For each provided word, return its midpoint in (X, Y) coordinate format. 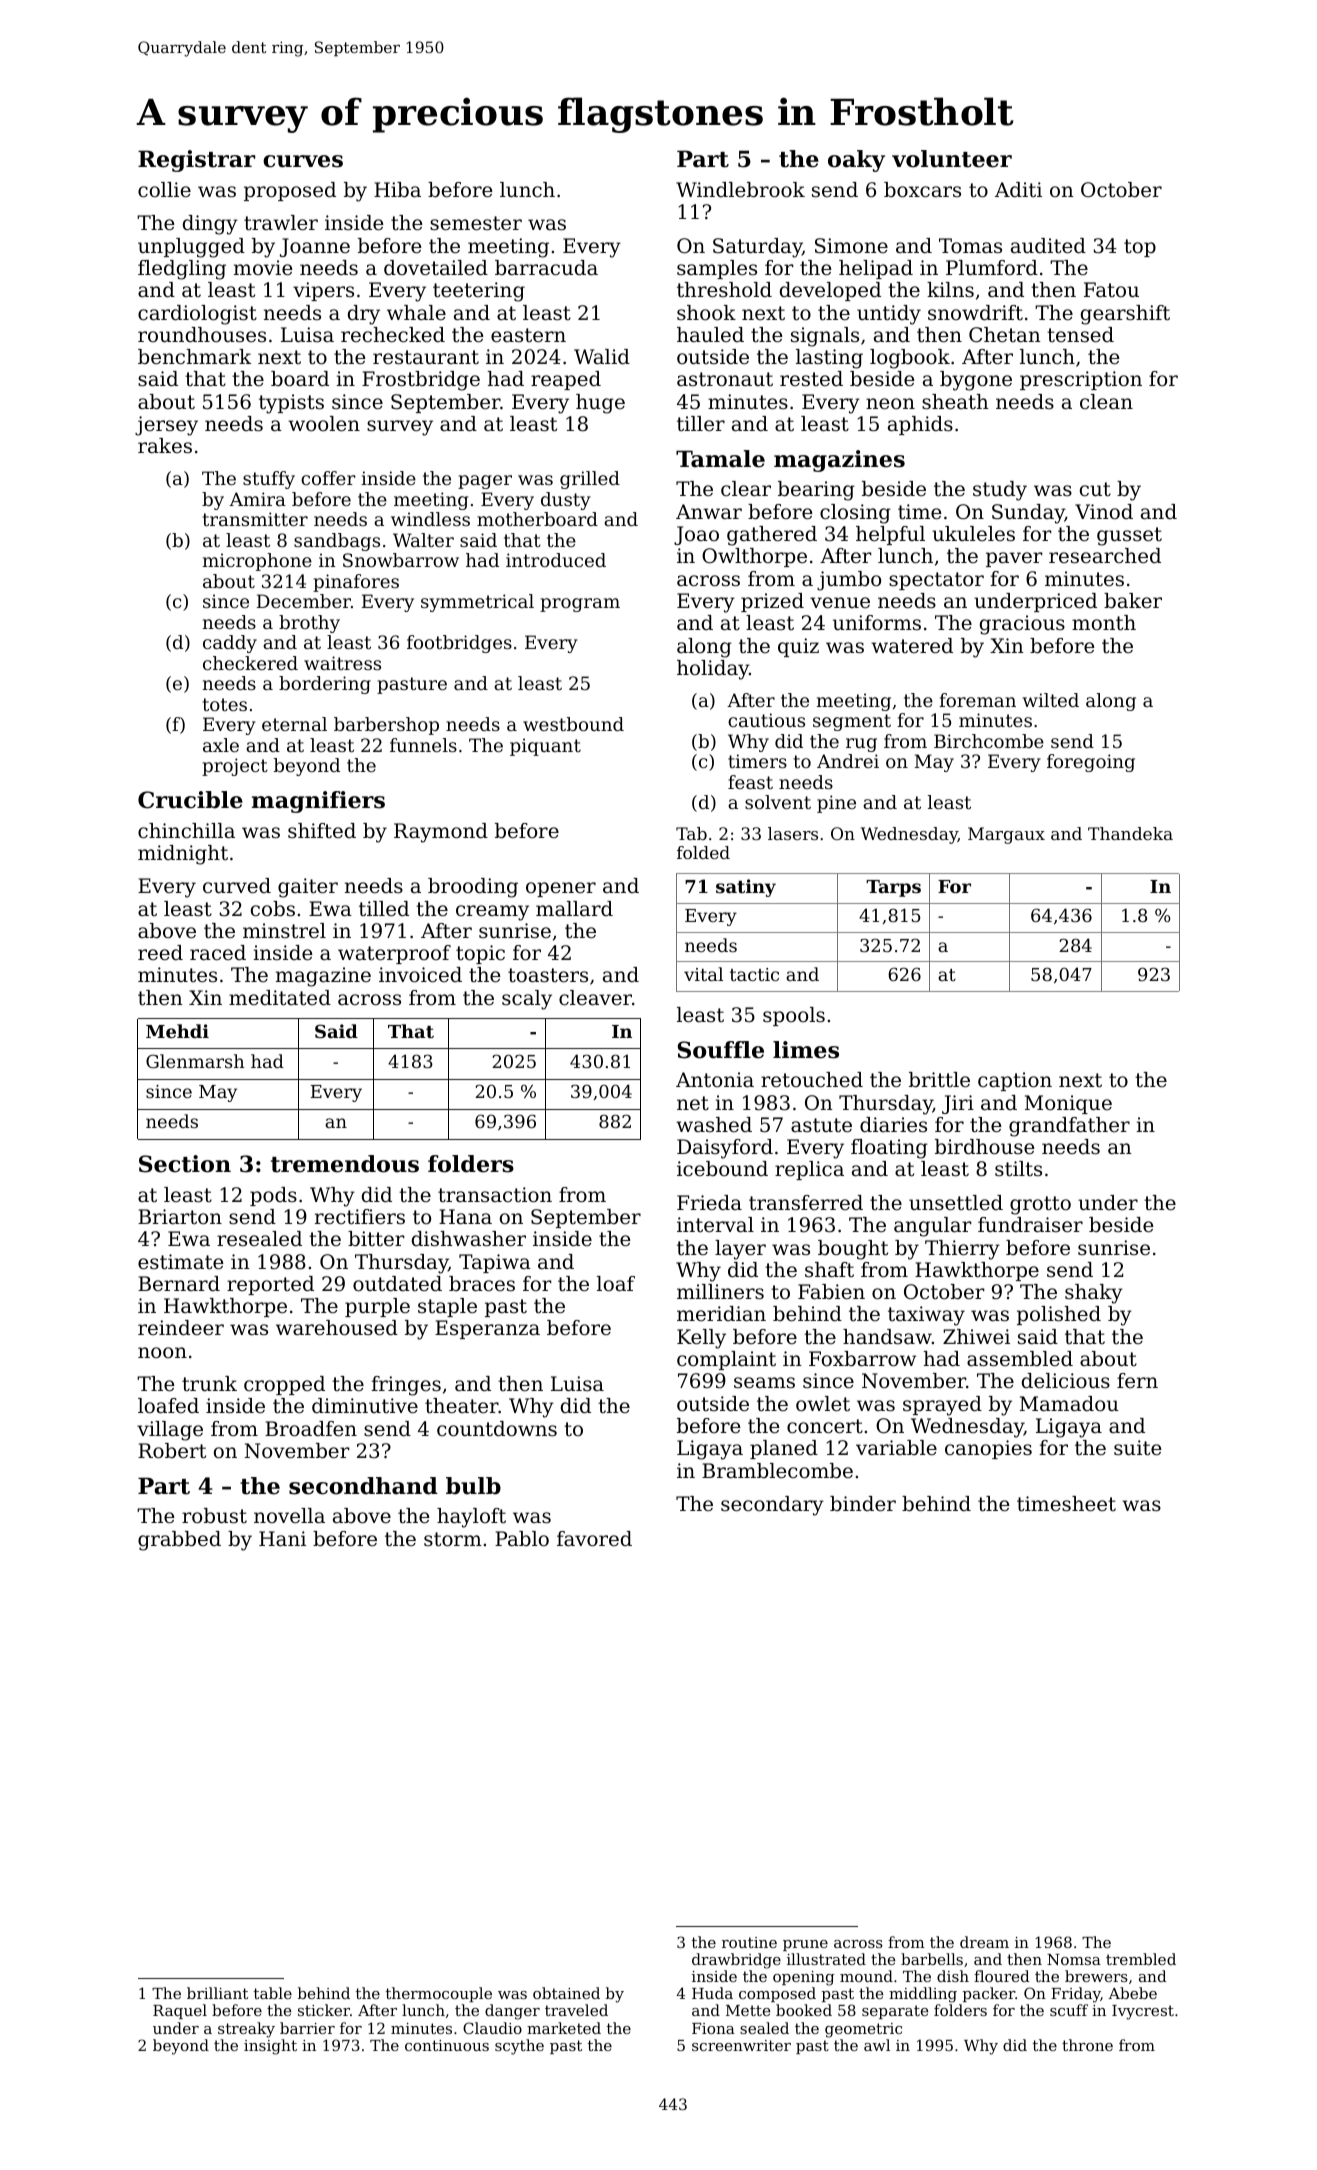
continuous (447, 2045)
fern (1137, 1380)
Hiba (397, 190)
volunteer (952, 159)
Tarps (893, 888)
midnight (183, 855)
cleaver (595, 998)
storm (453, 1539)
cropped (284, 1385)
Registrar (196, 161)
